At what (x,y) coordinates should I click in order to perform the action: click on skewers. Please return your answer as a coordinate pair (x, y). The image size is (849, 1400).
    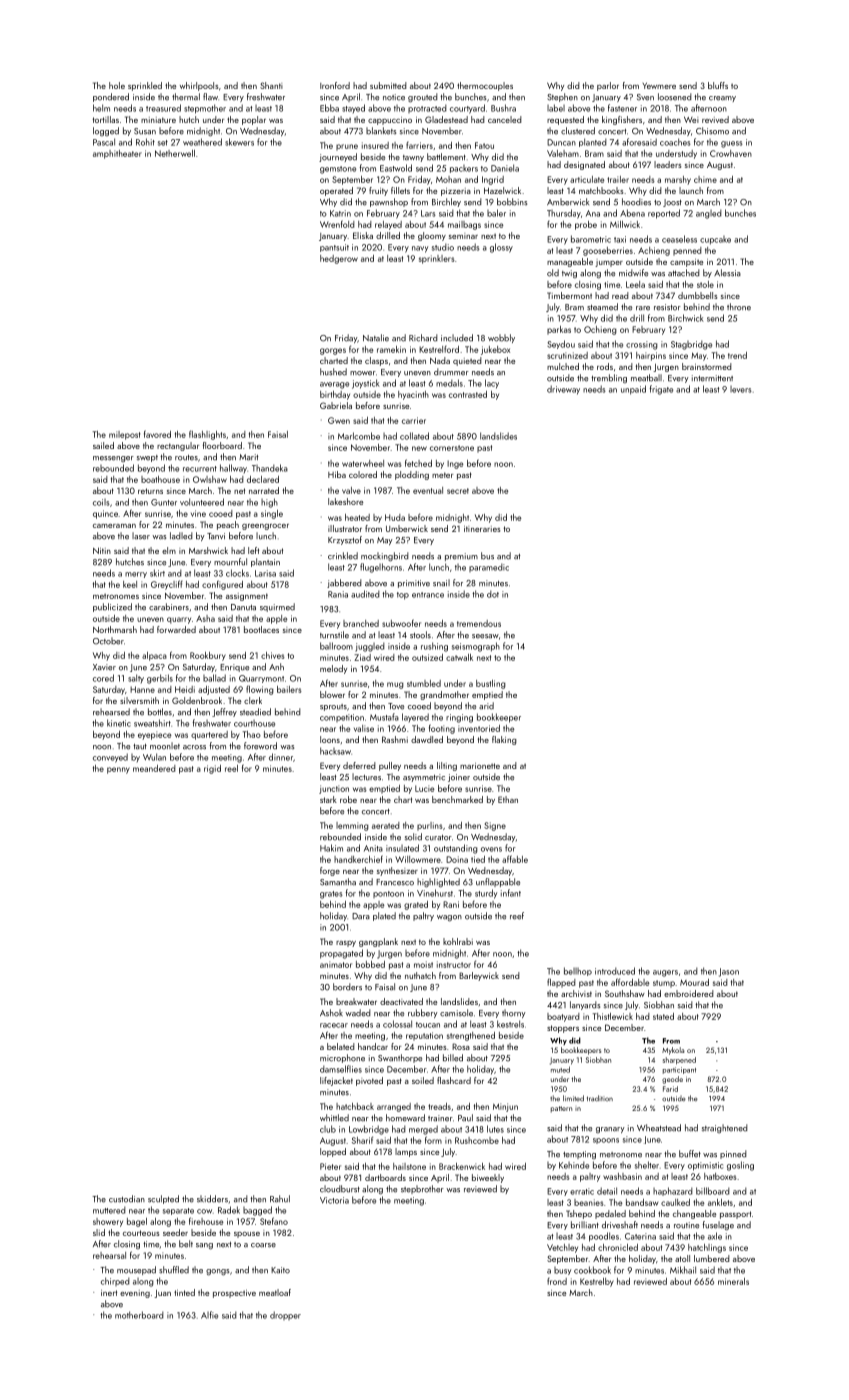
    Looking at the image, I should click on (239, 142).
